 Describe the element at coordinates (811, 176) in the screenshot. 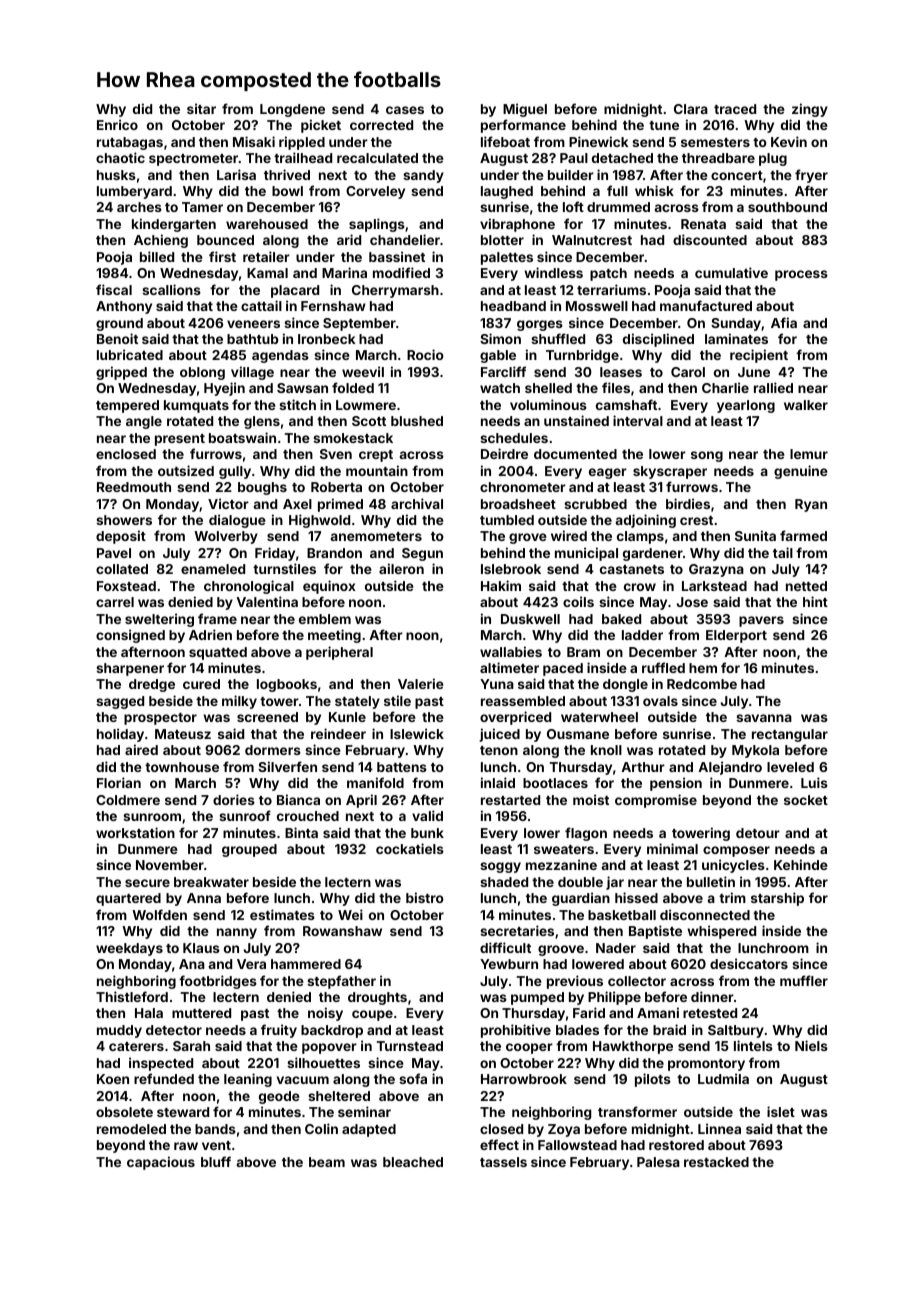

I see `fryer` at that location.
